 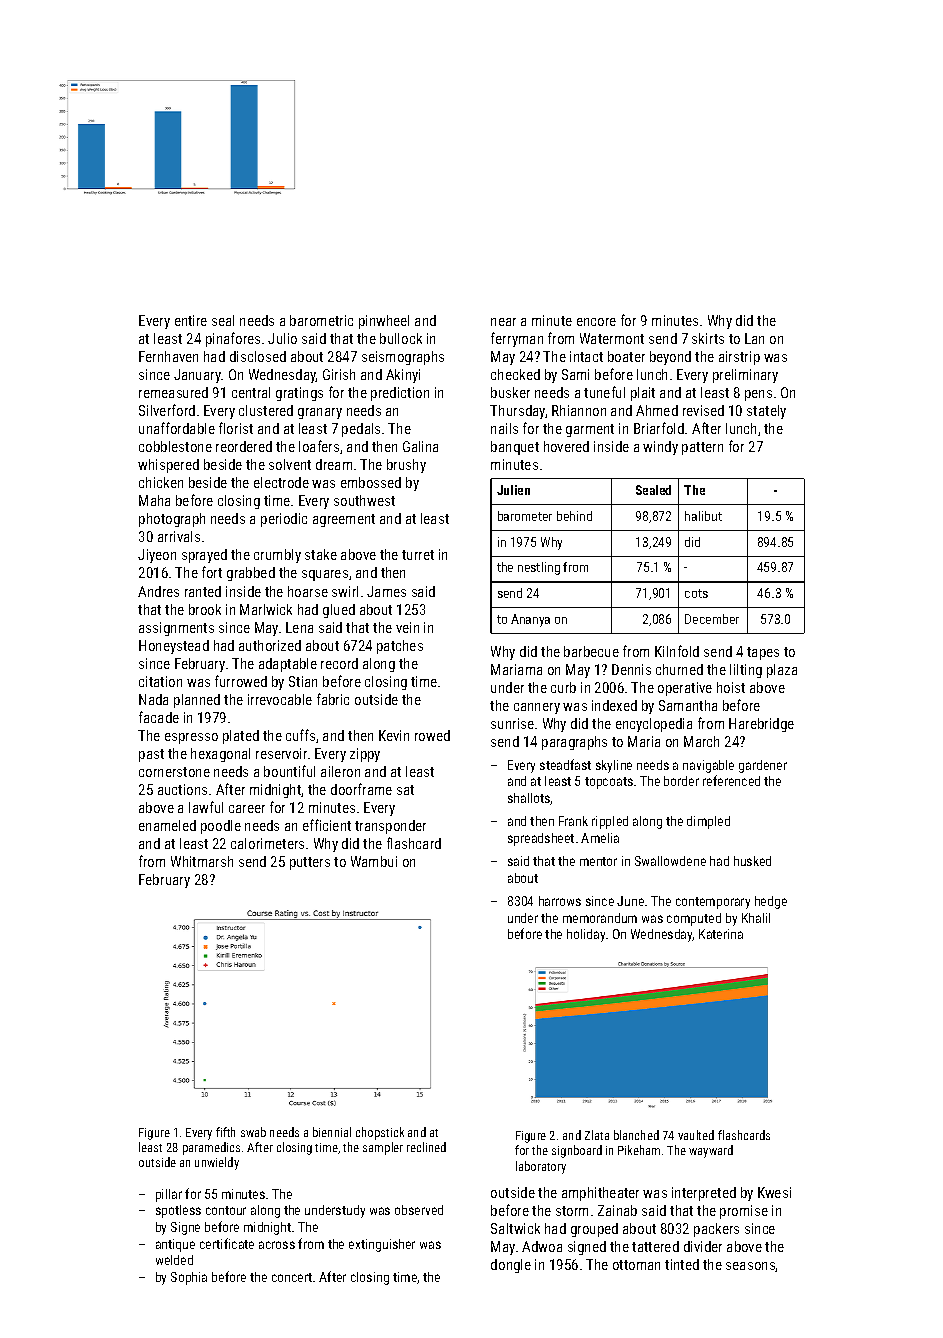 What do you see at coordinates (763, 766) in the page?
I see `gardener` at bounding box center [763, 766].
